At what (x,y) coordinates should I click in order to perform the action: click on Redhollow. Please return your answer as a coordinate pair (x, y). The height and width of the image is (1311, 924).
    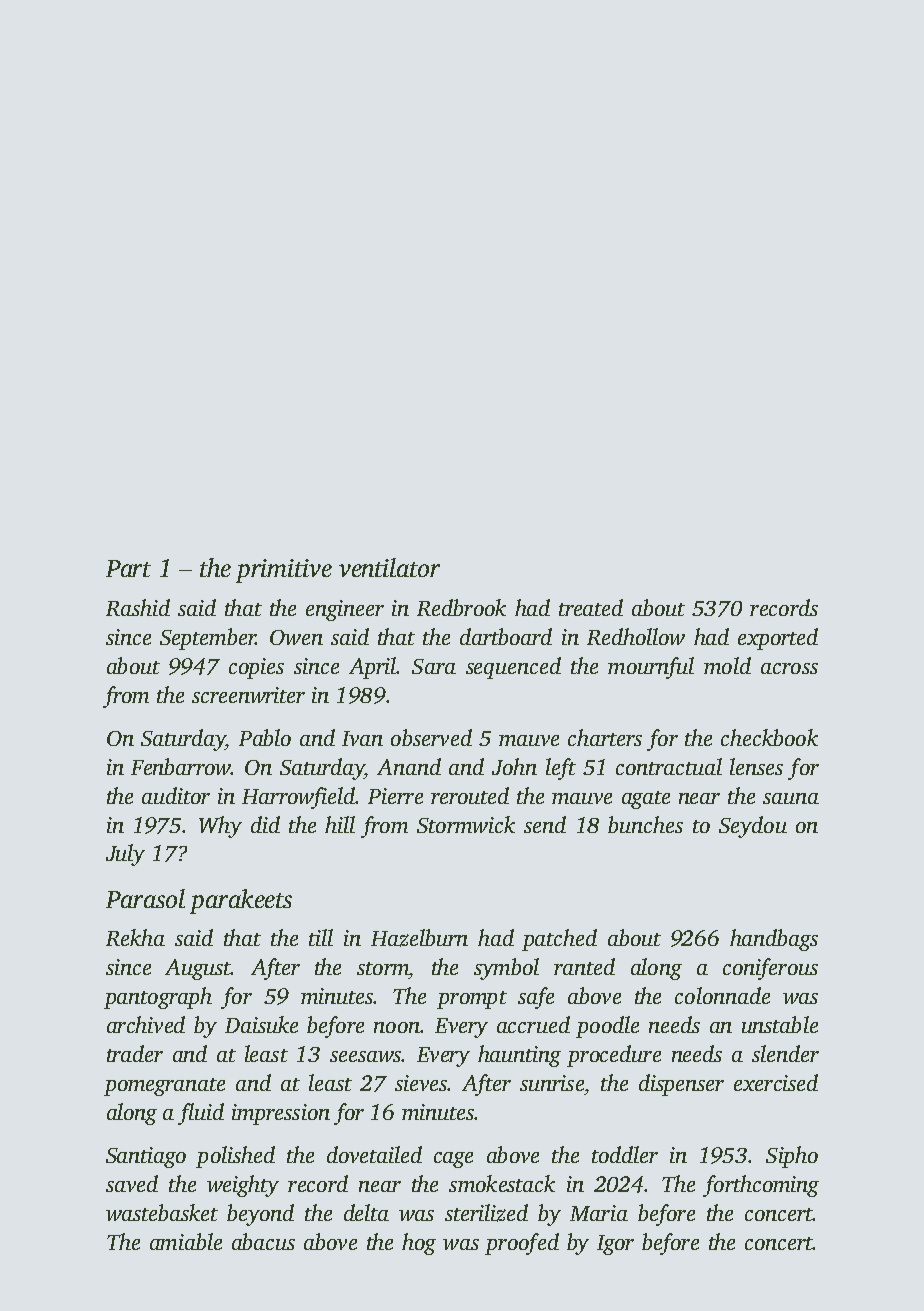
    Looking at the image, I should click on (636, 636).
